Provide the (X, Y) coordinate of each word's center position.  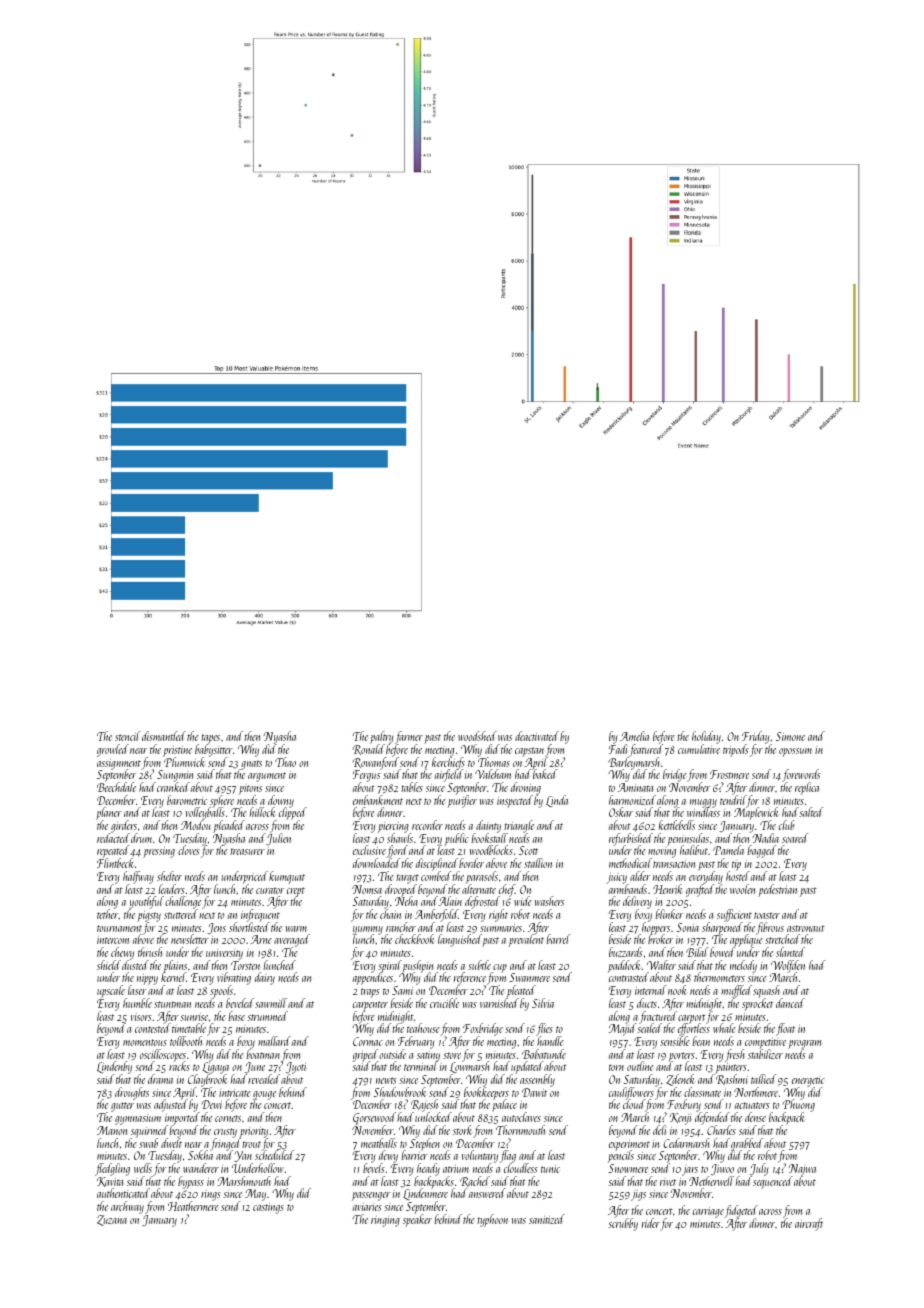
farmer (409, 737)
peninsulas (688, 839)
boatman (263, 1054)
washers (549, 901)
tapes (210, 739)
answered (487, 1193)
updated (527, 1068)
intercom (113, 940)
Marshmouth (244, 1181)
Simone (790, 736)
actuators (752, 1105)
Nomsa (367, 889)
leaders (171, 889)
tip (736, 865)
